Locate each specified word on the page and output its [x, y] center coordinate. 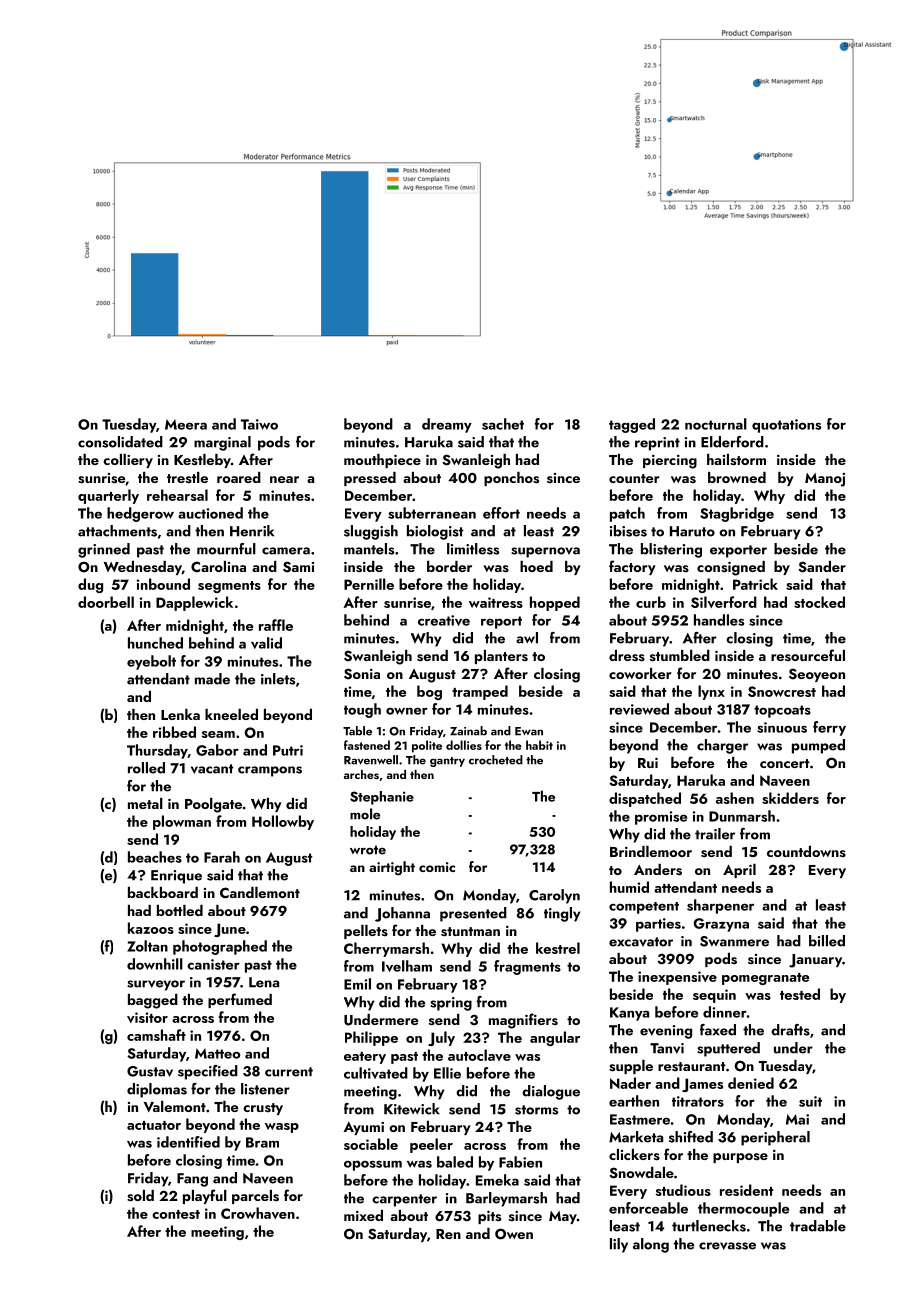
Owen [514, 1234]
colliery [128, 461]
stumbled [680, 655]
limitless [473, 549]
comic [437, 867]
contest [176, 1214]
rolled [146, 768]
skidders [790, 798]
